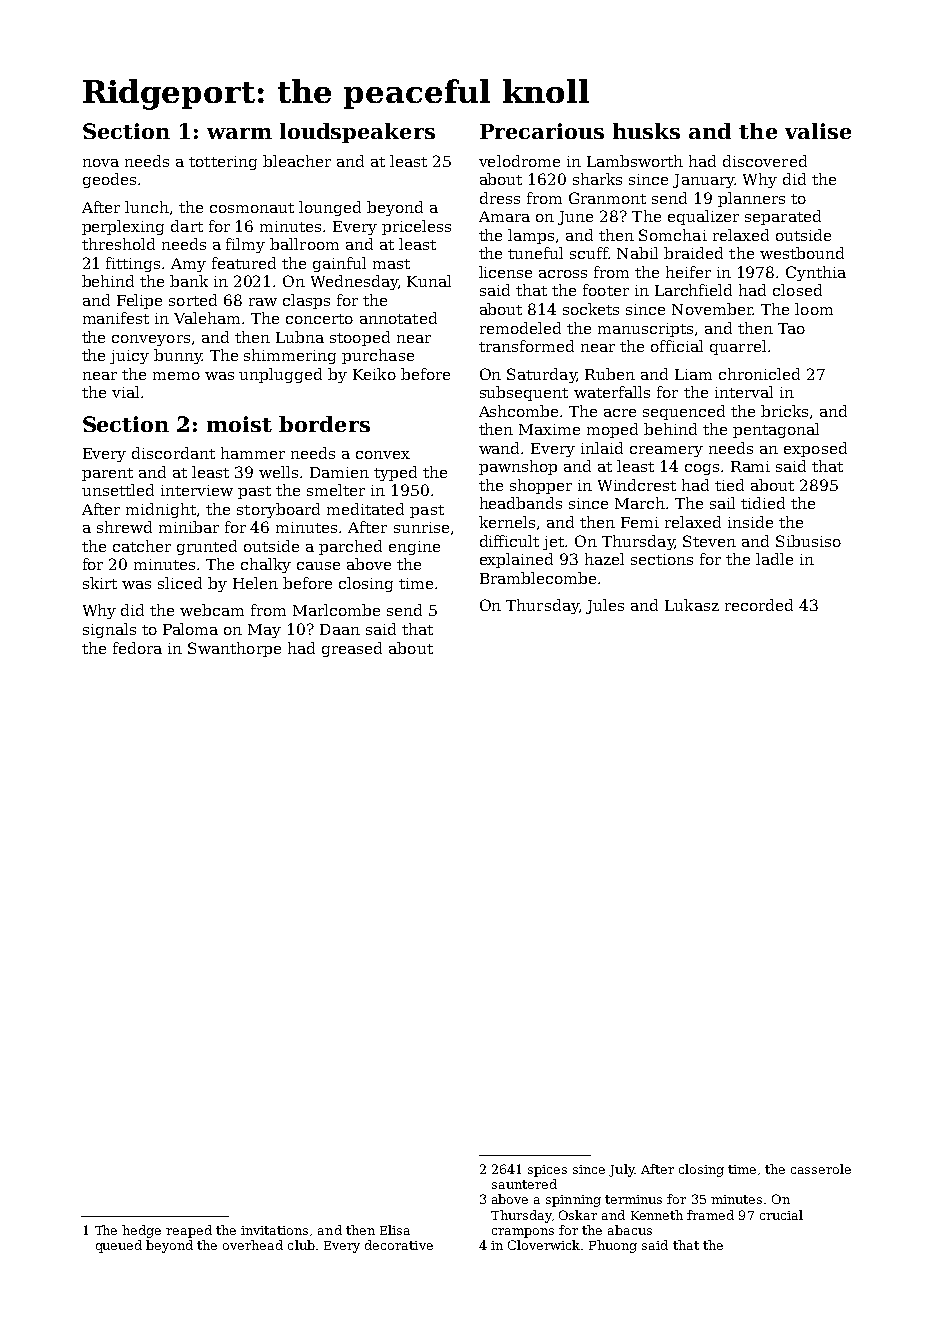  What do you see at coordinates (189, 1231) in the document?
I see `reaped` at bounding box center [189, 1231].
